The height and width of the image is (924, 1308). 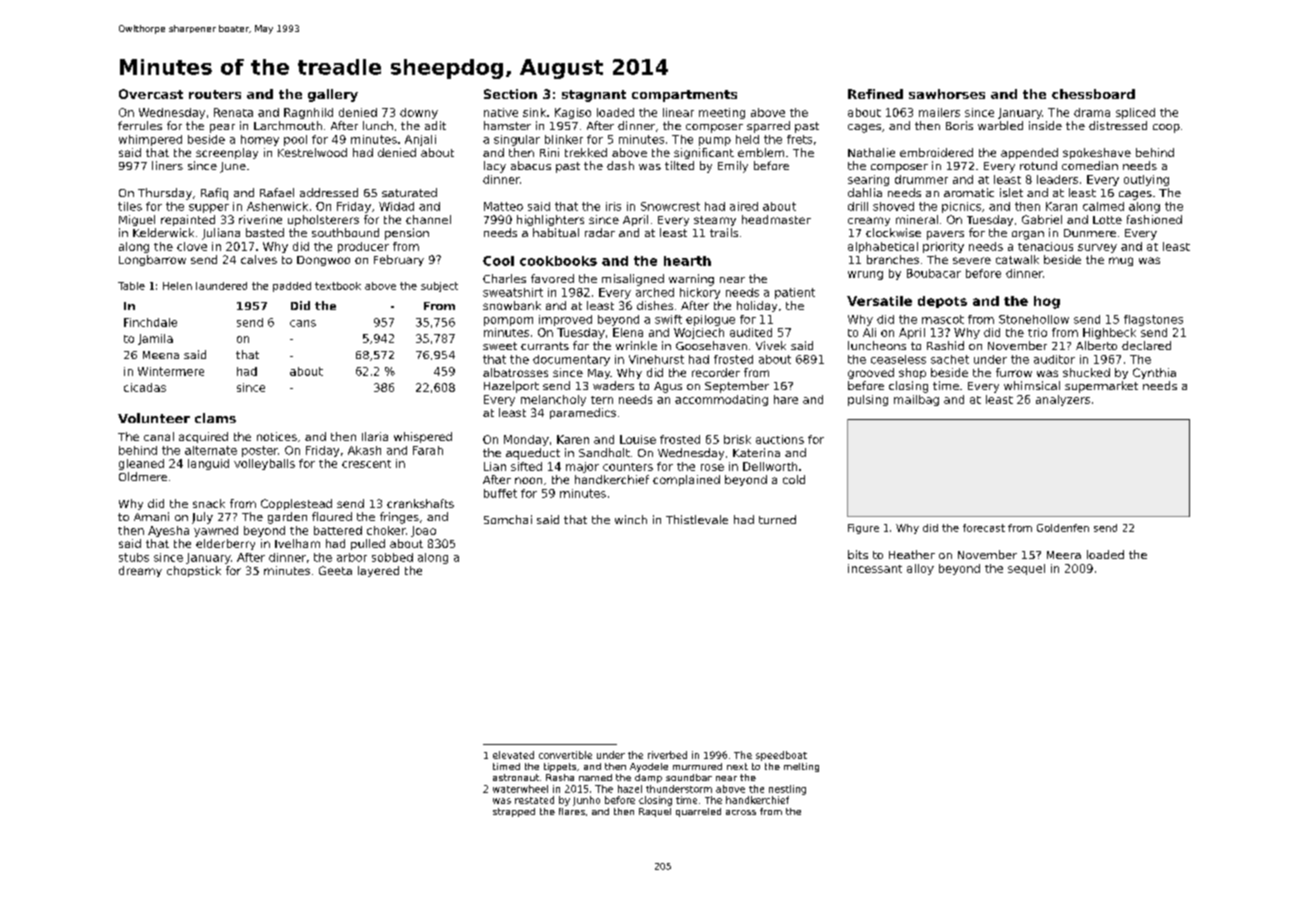 I want to click on Longbarrow, so click(x=152, y=260).
